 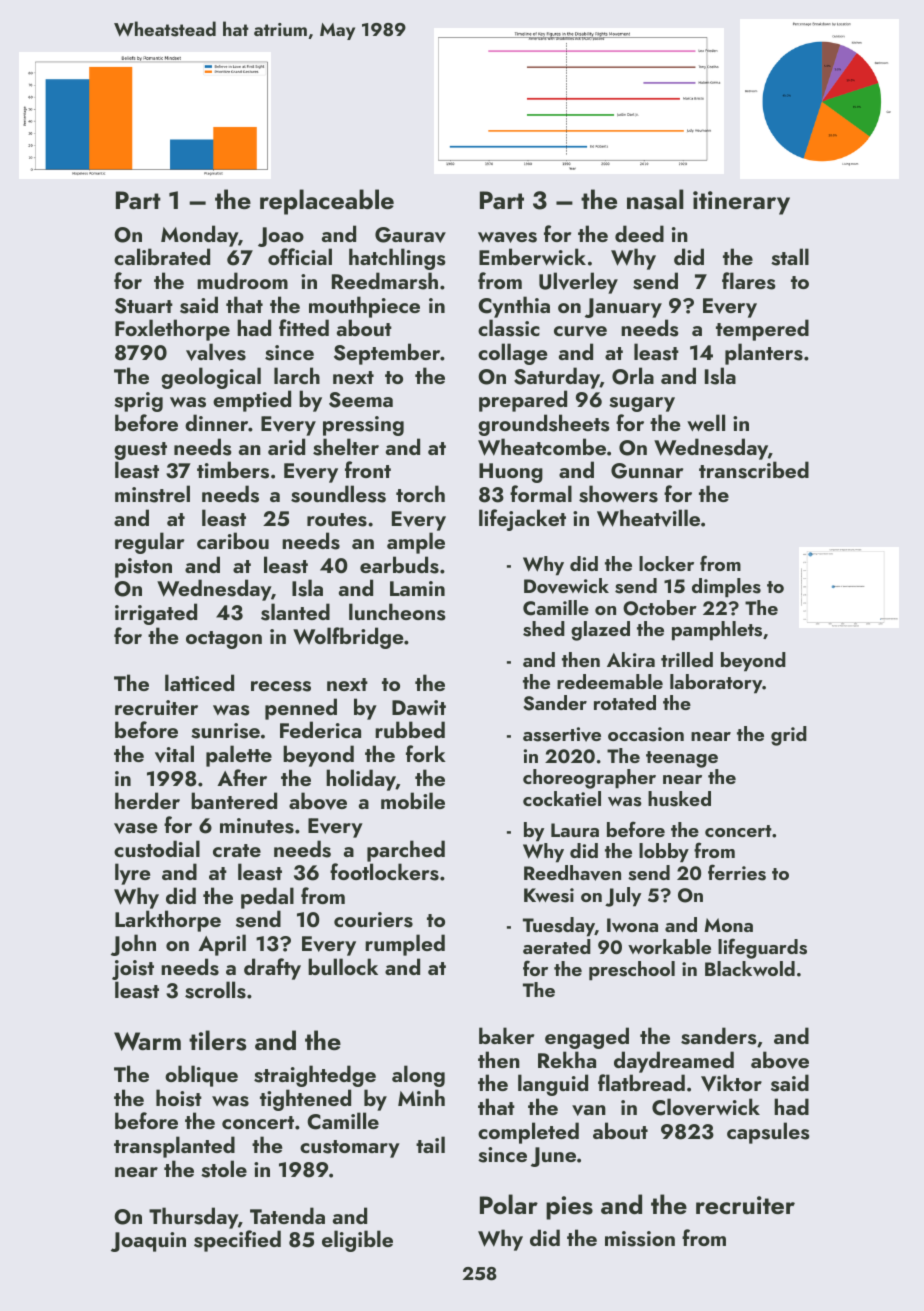 I want to click on waves, so click(x=507, y=237).
